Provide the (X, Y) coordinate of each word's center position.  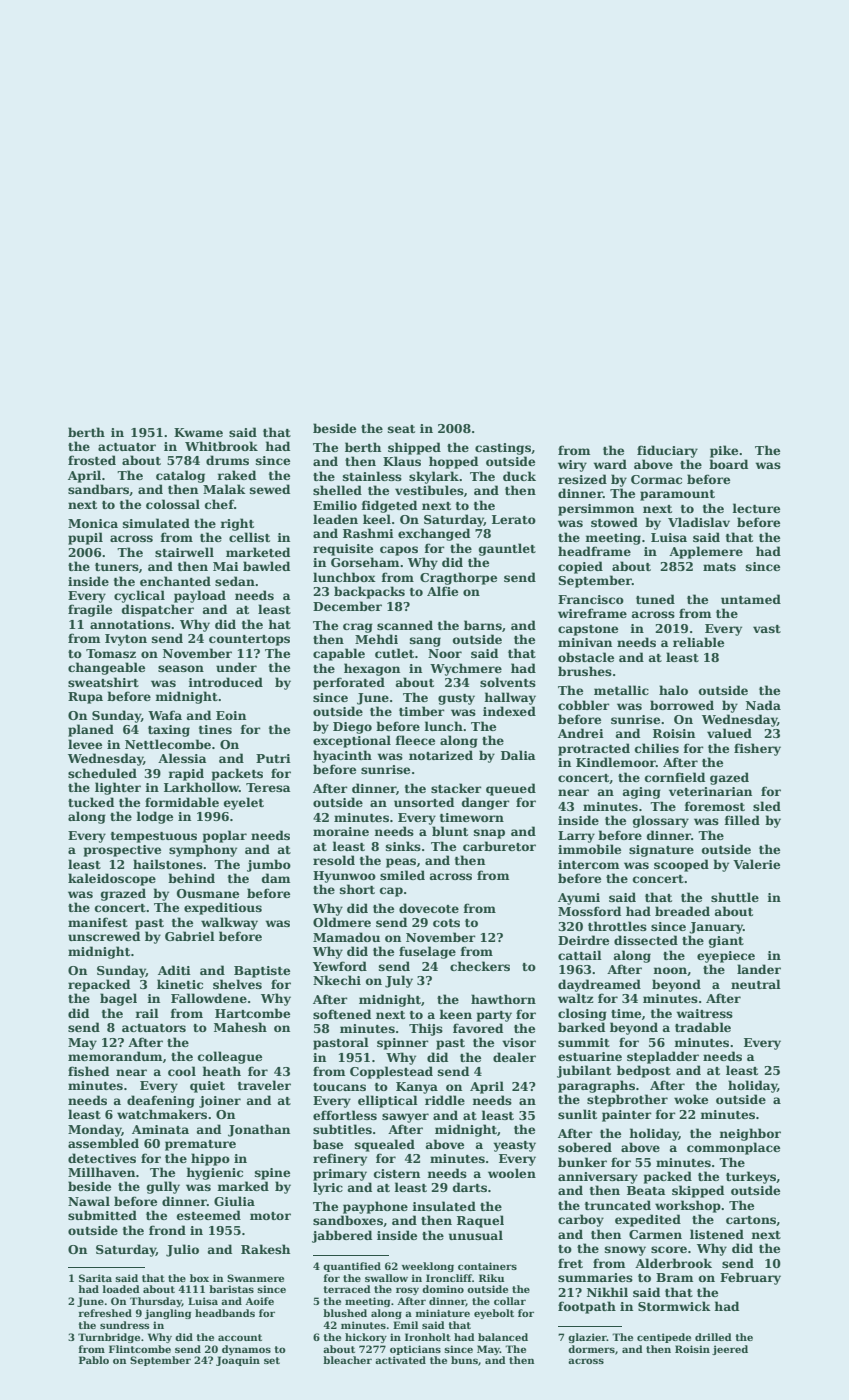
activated (400, 1360)
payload (200, 596)
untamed (751, 599)
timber (422, 711)
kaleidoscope (112, 879)
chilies (657, 748)
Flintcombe (140, 1349)
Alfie (442, 591)
